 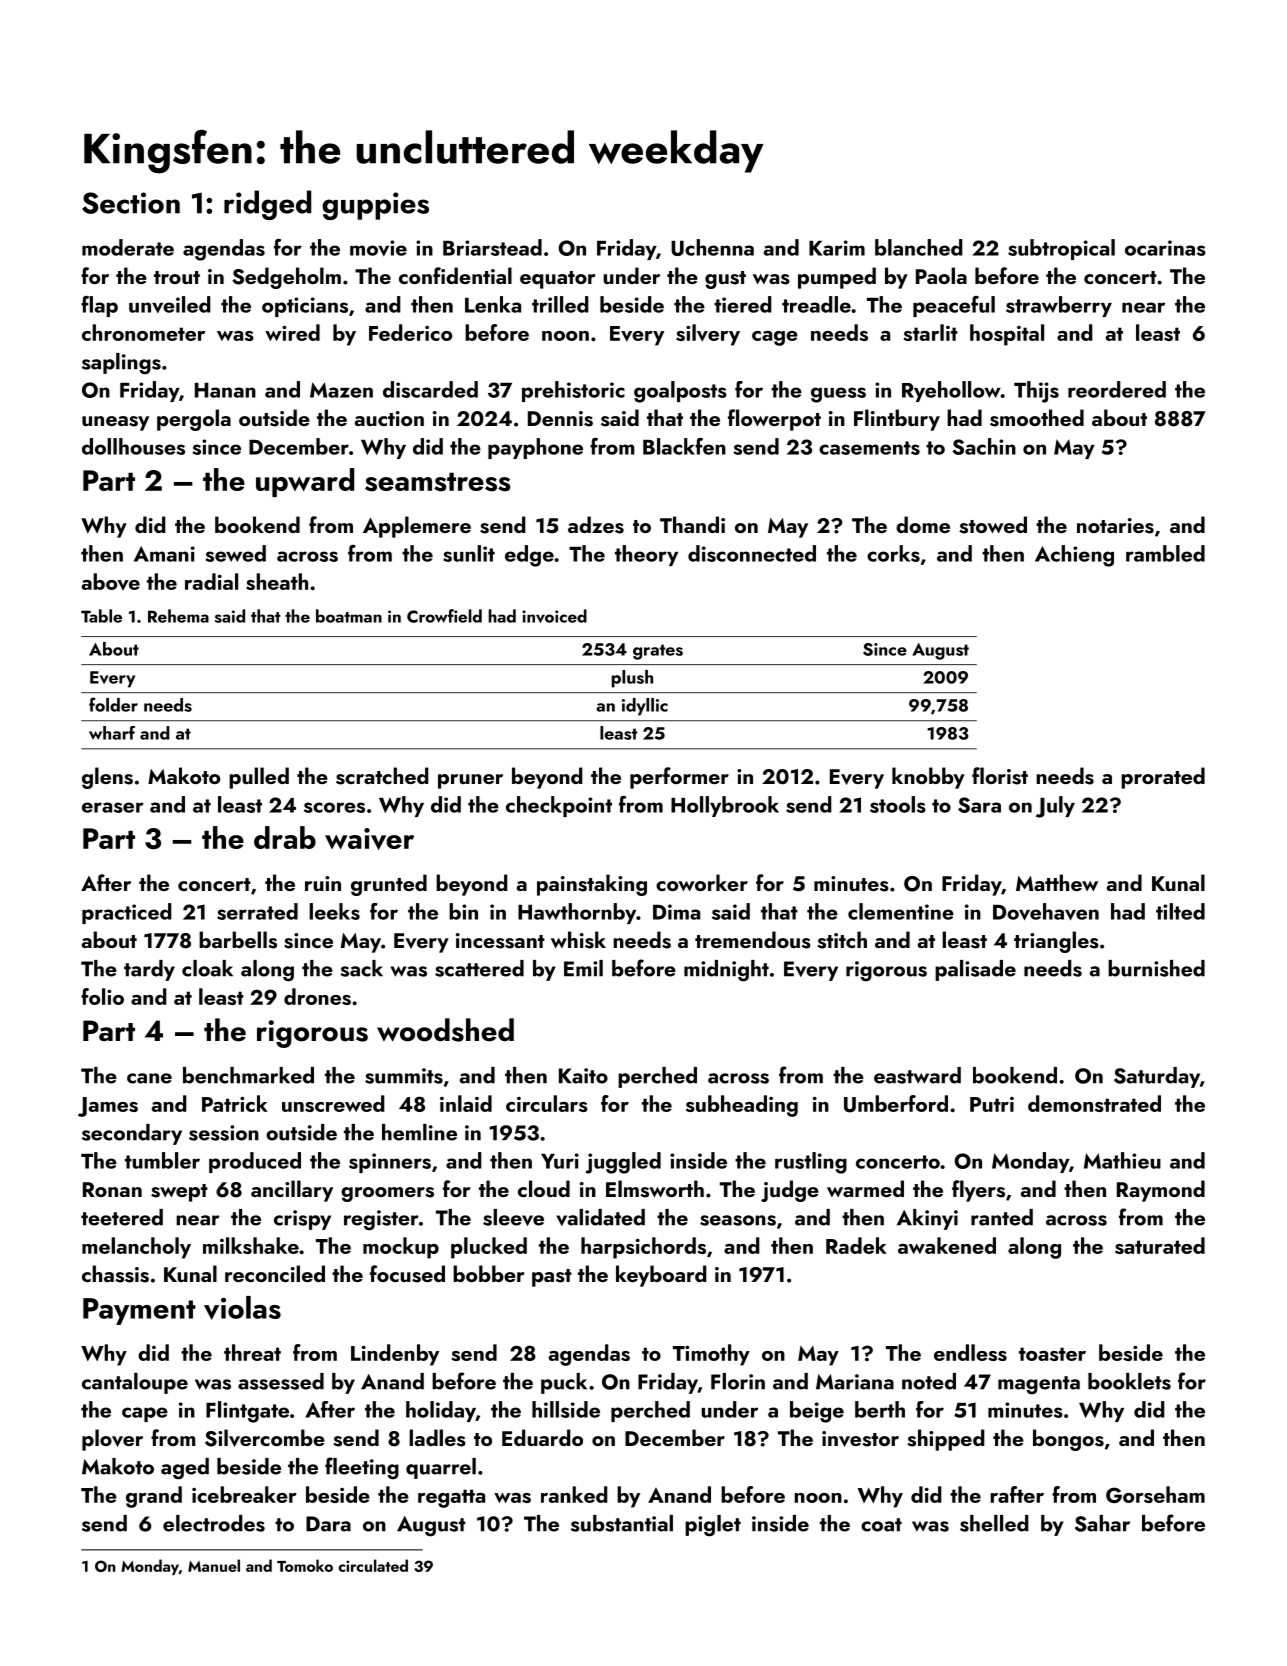 What do you see at coordinates (305, 307) in the document?
I see `opticians` at bounding box center [305, 307].
